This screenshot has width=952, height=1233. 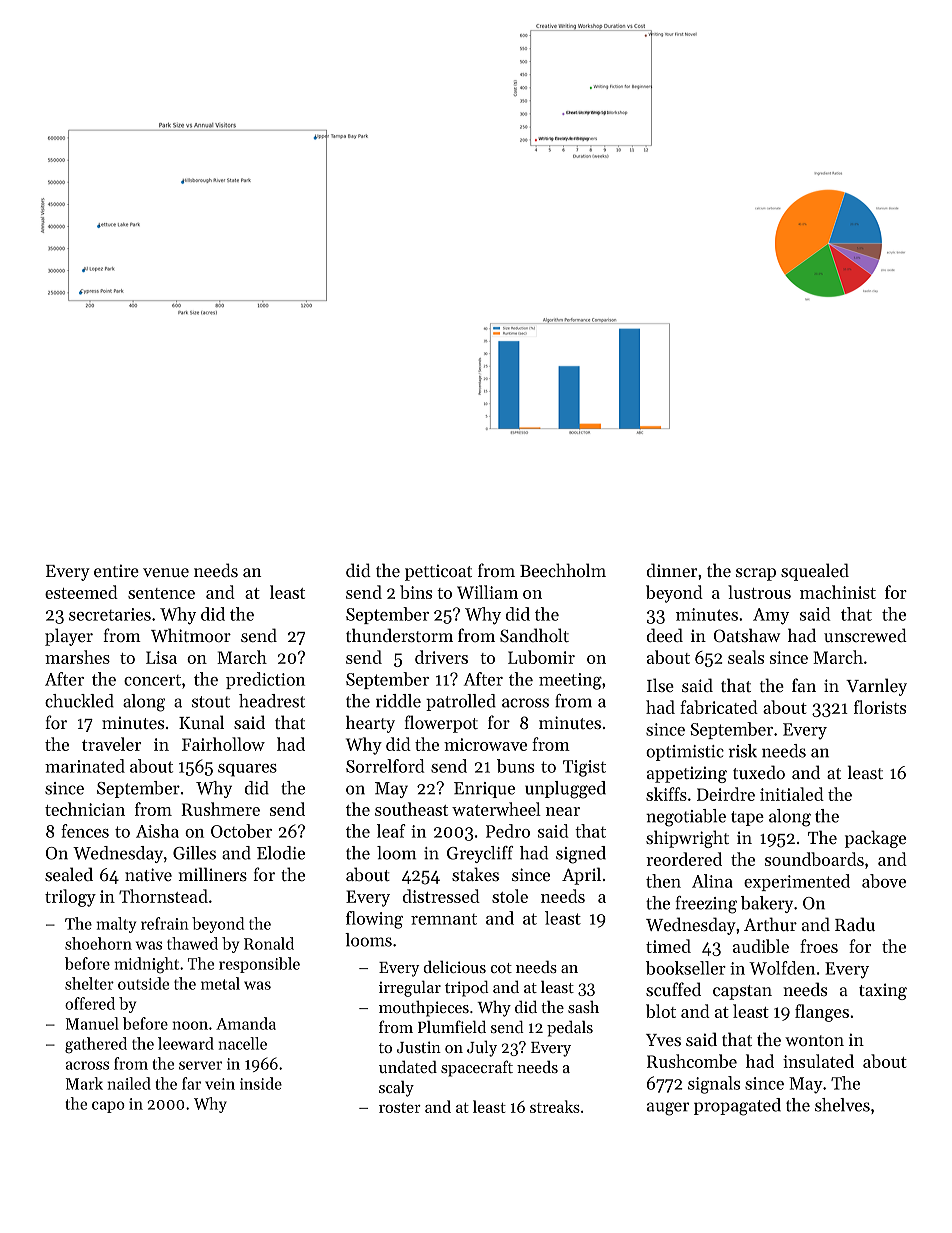 I want to click on bins, so click(x=416, y=592).
